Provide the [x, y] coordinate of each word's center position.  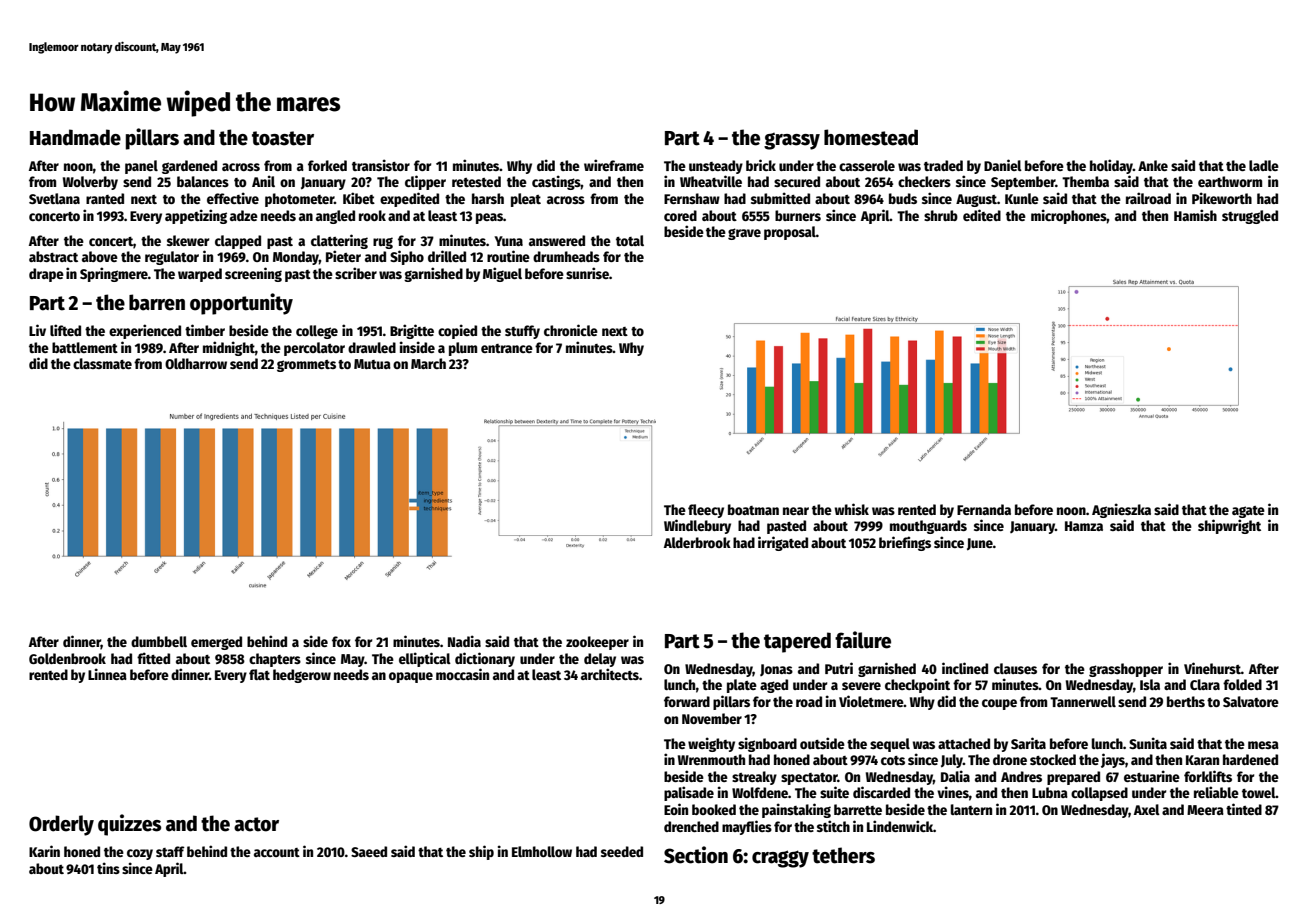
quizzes [129, 825]
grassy [792, 141]
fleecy [706, 511]
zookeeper [597, 643]
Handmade [75, 137]
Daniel [1003, 165]
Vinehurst [1212, 668]
